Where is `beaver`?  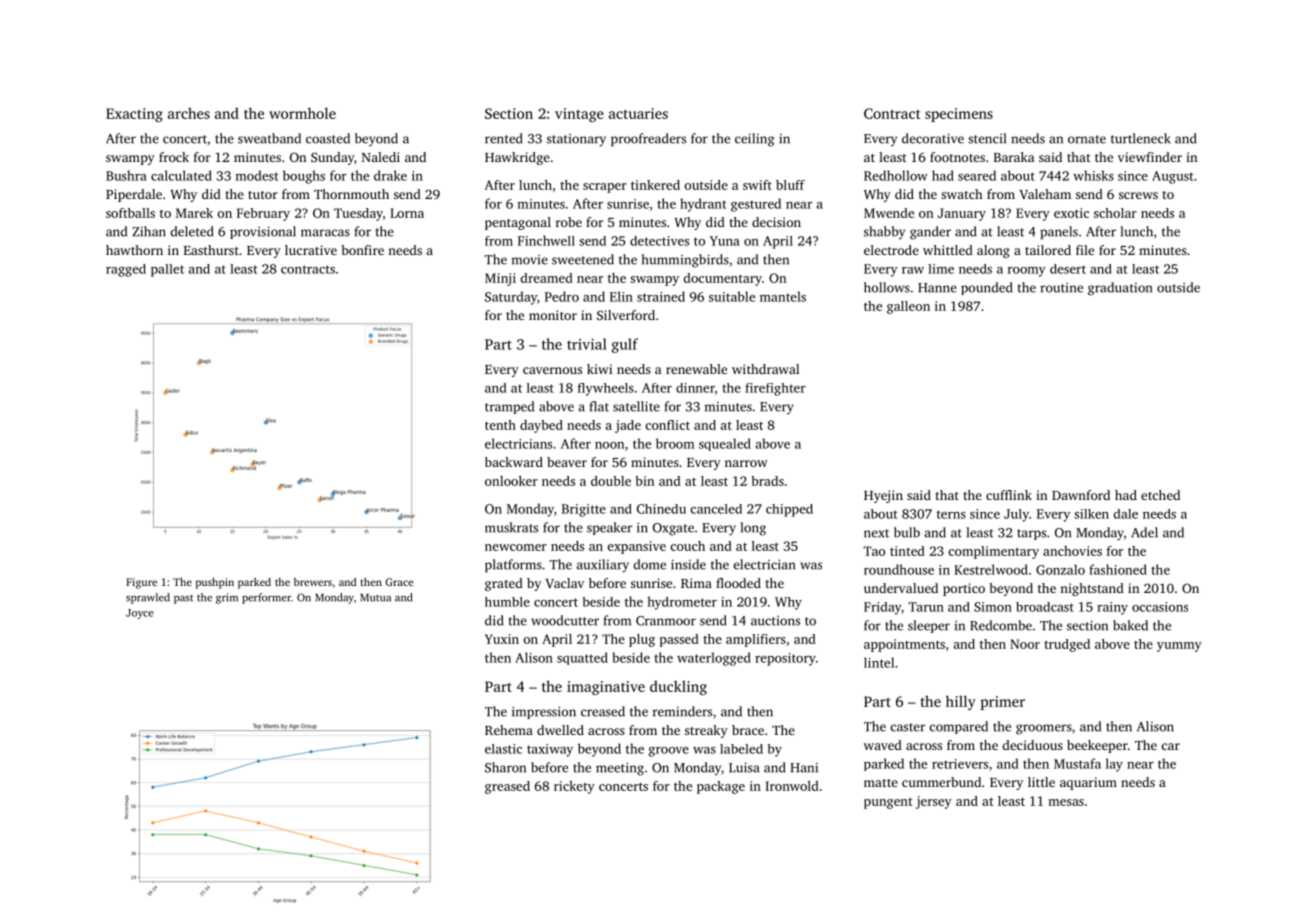
beaver is located at coordinates (567, 462).
